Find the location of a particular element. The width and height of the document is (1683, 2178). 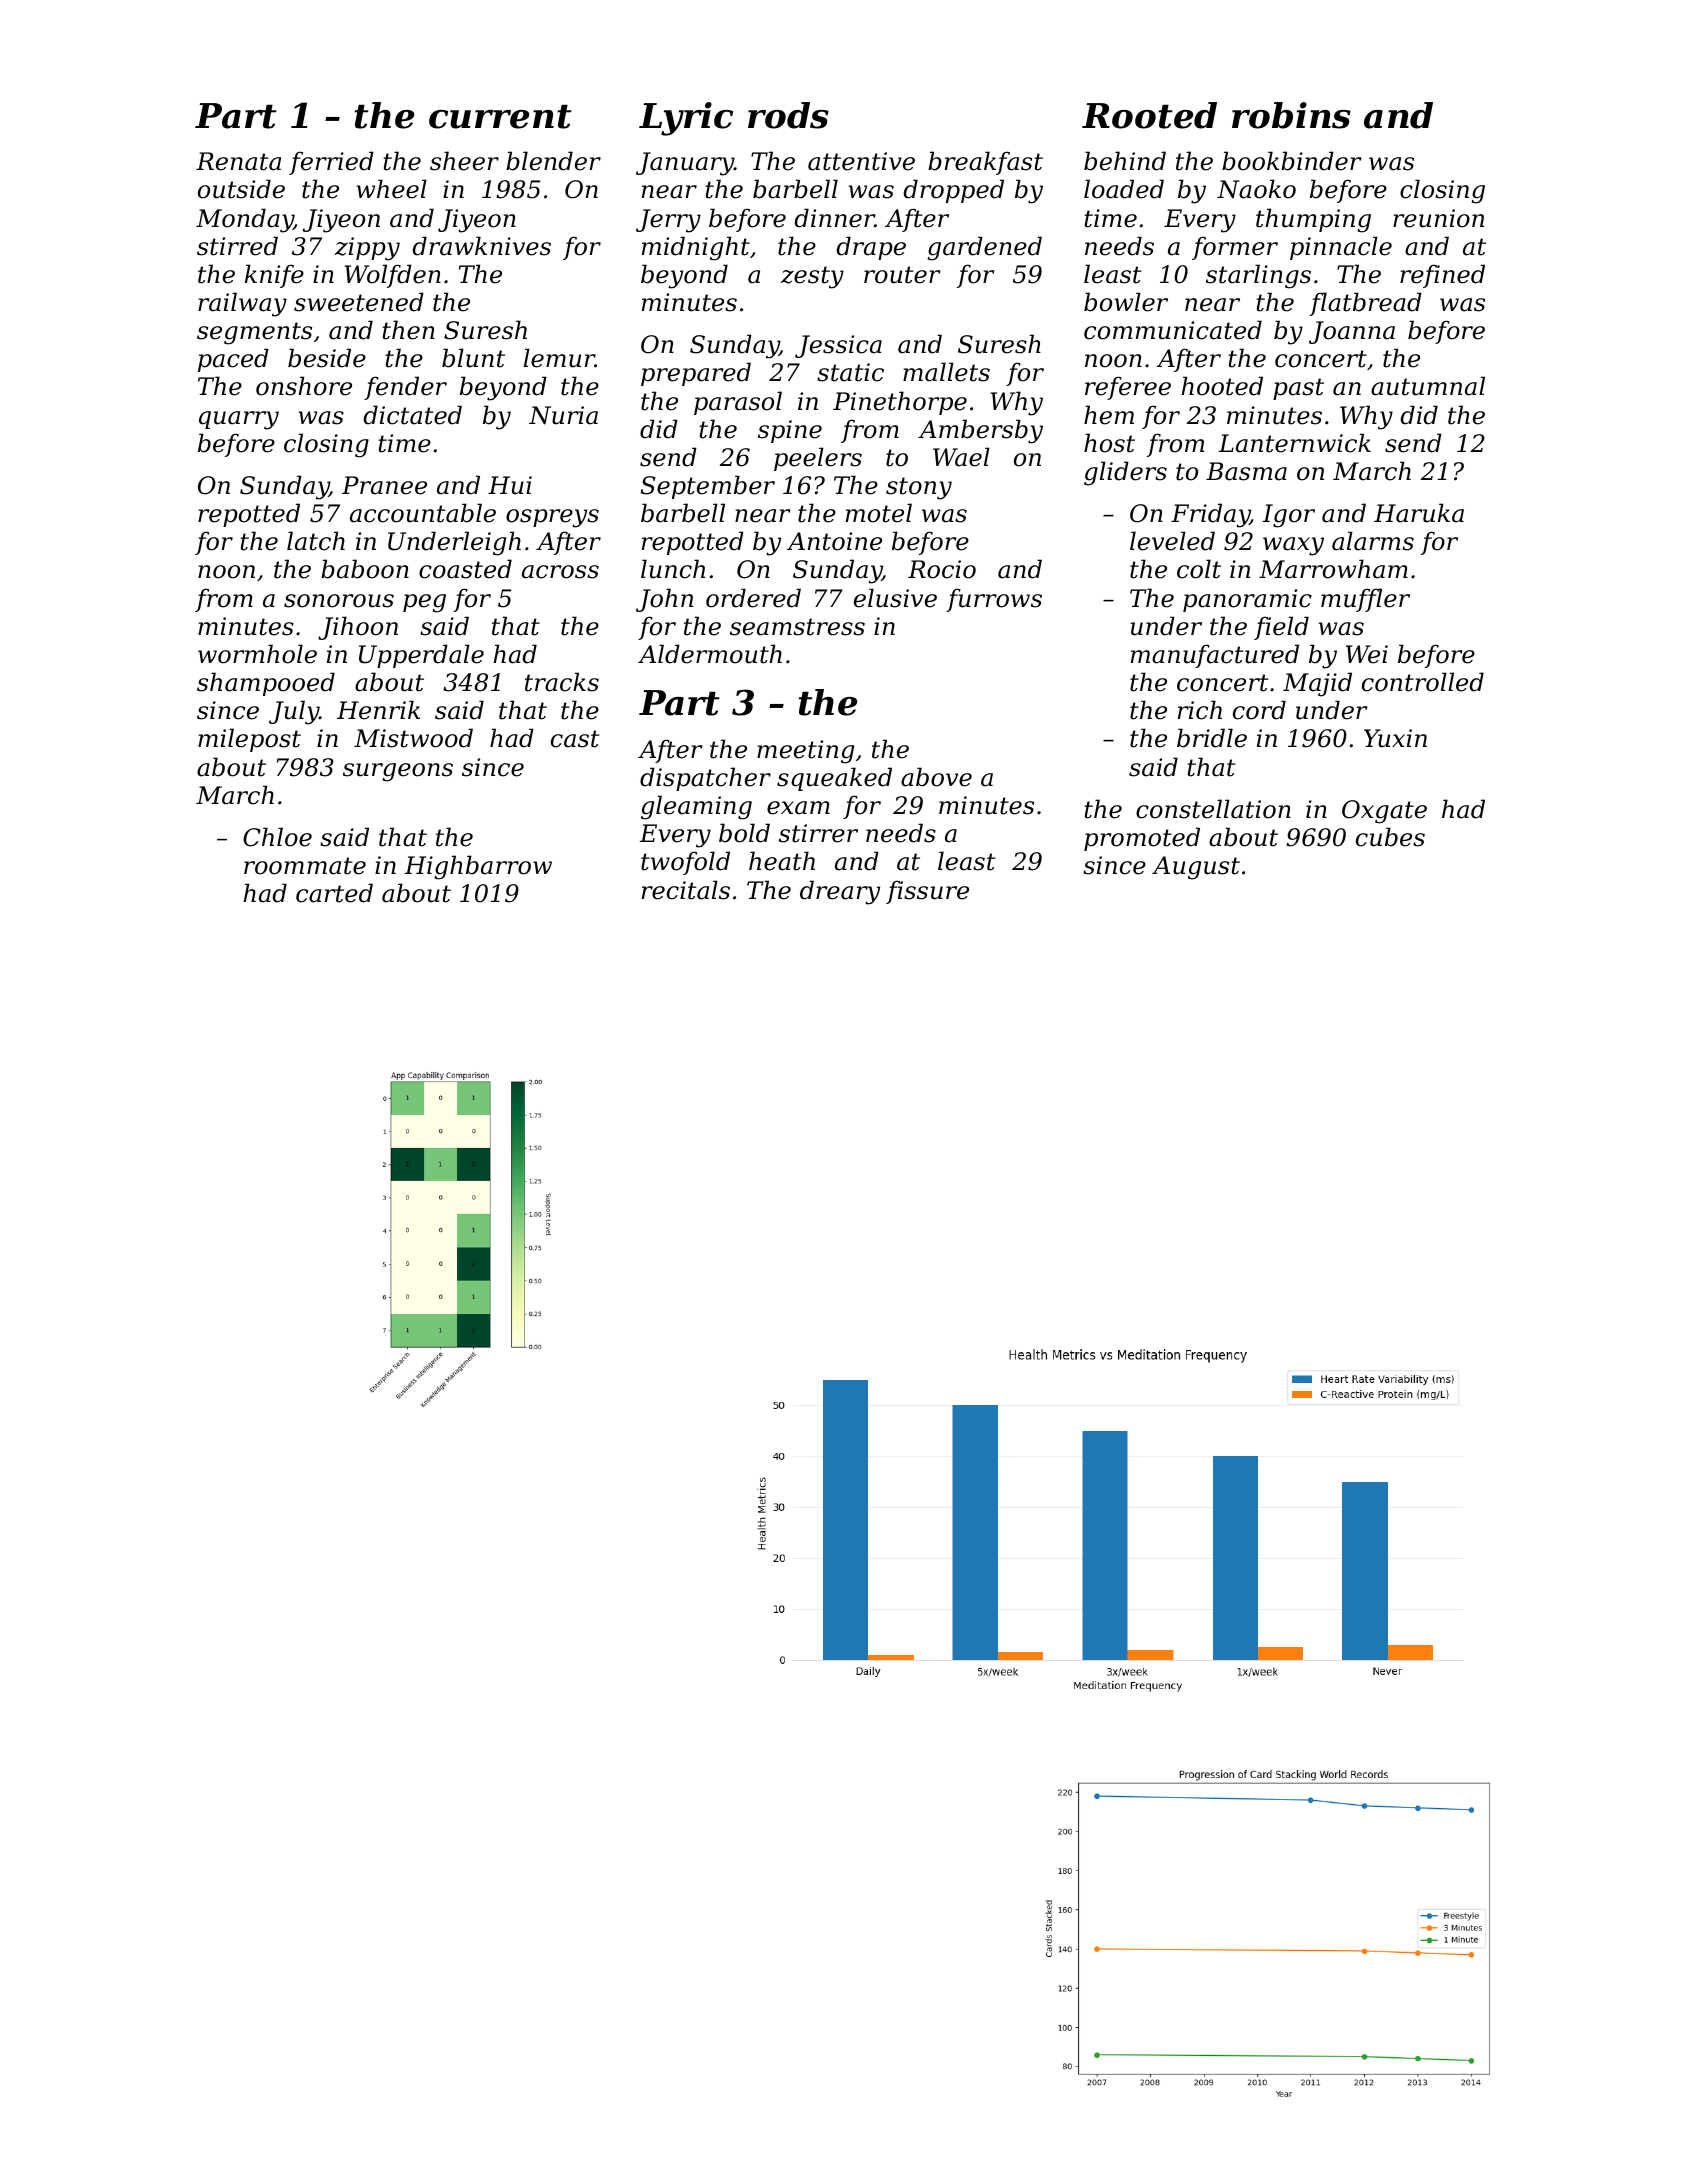

autumnal is located at coordinates (1428, 386).
